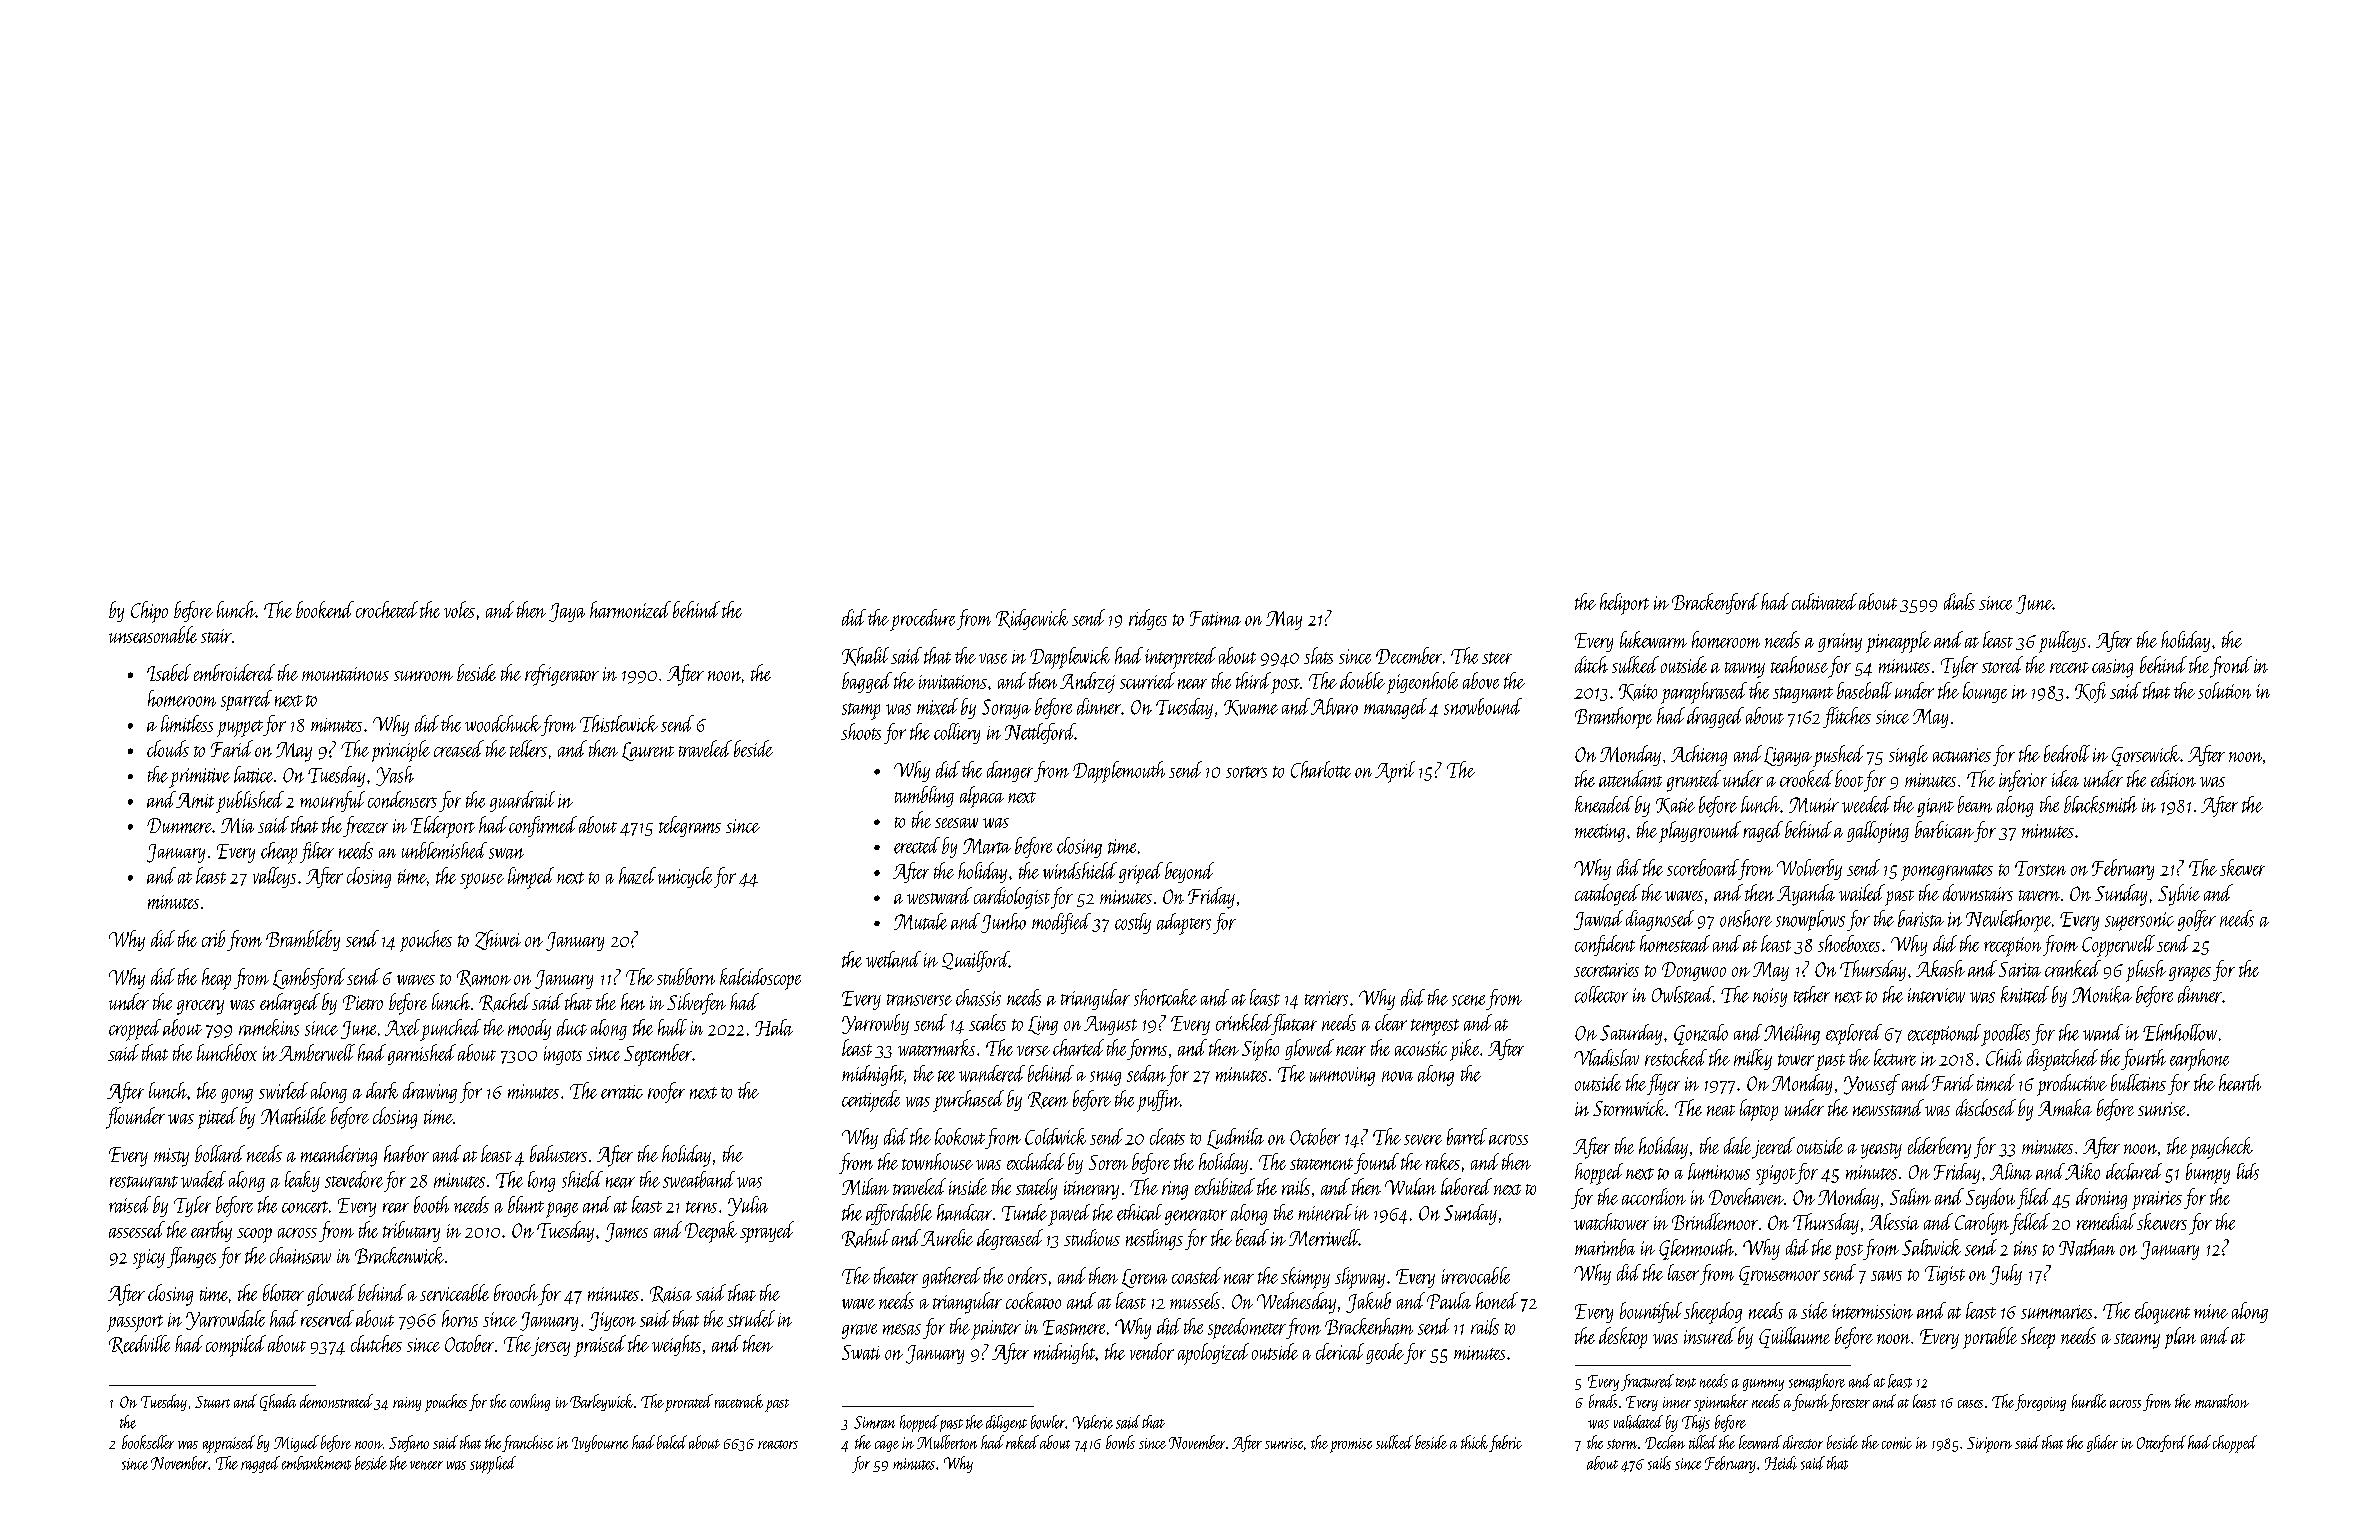 This page has width=2380, height=1540. Describe the element at coordinates (1862, 892) in the page. I see `wailed` at that location.
